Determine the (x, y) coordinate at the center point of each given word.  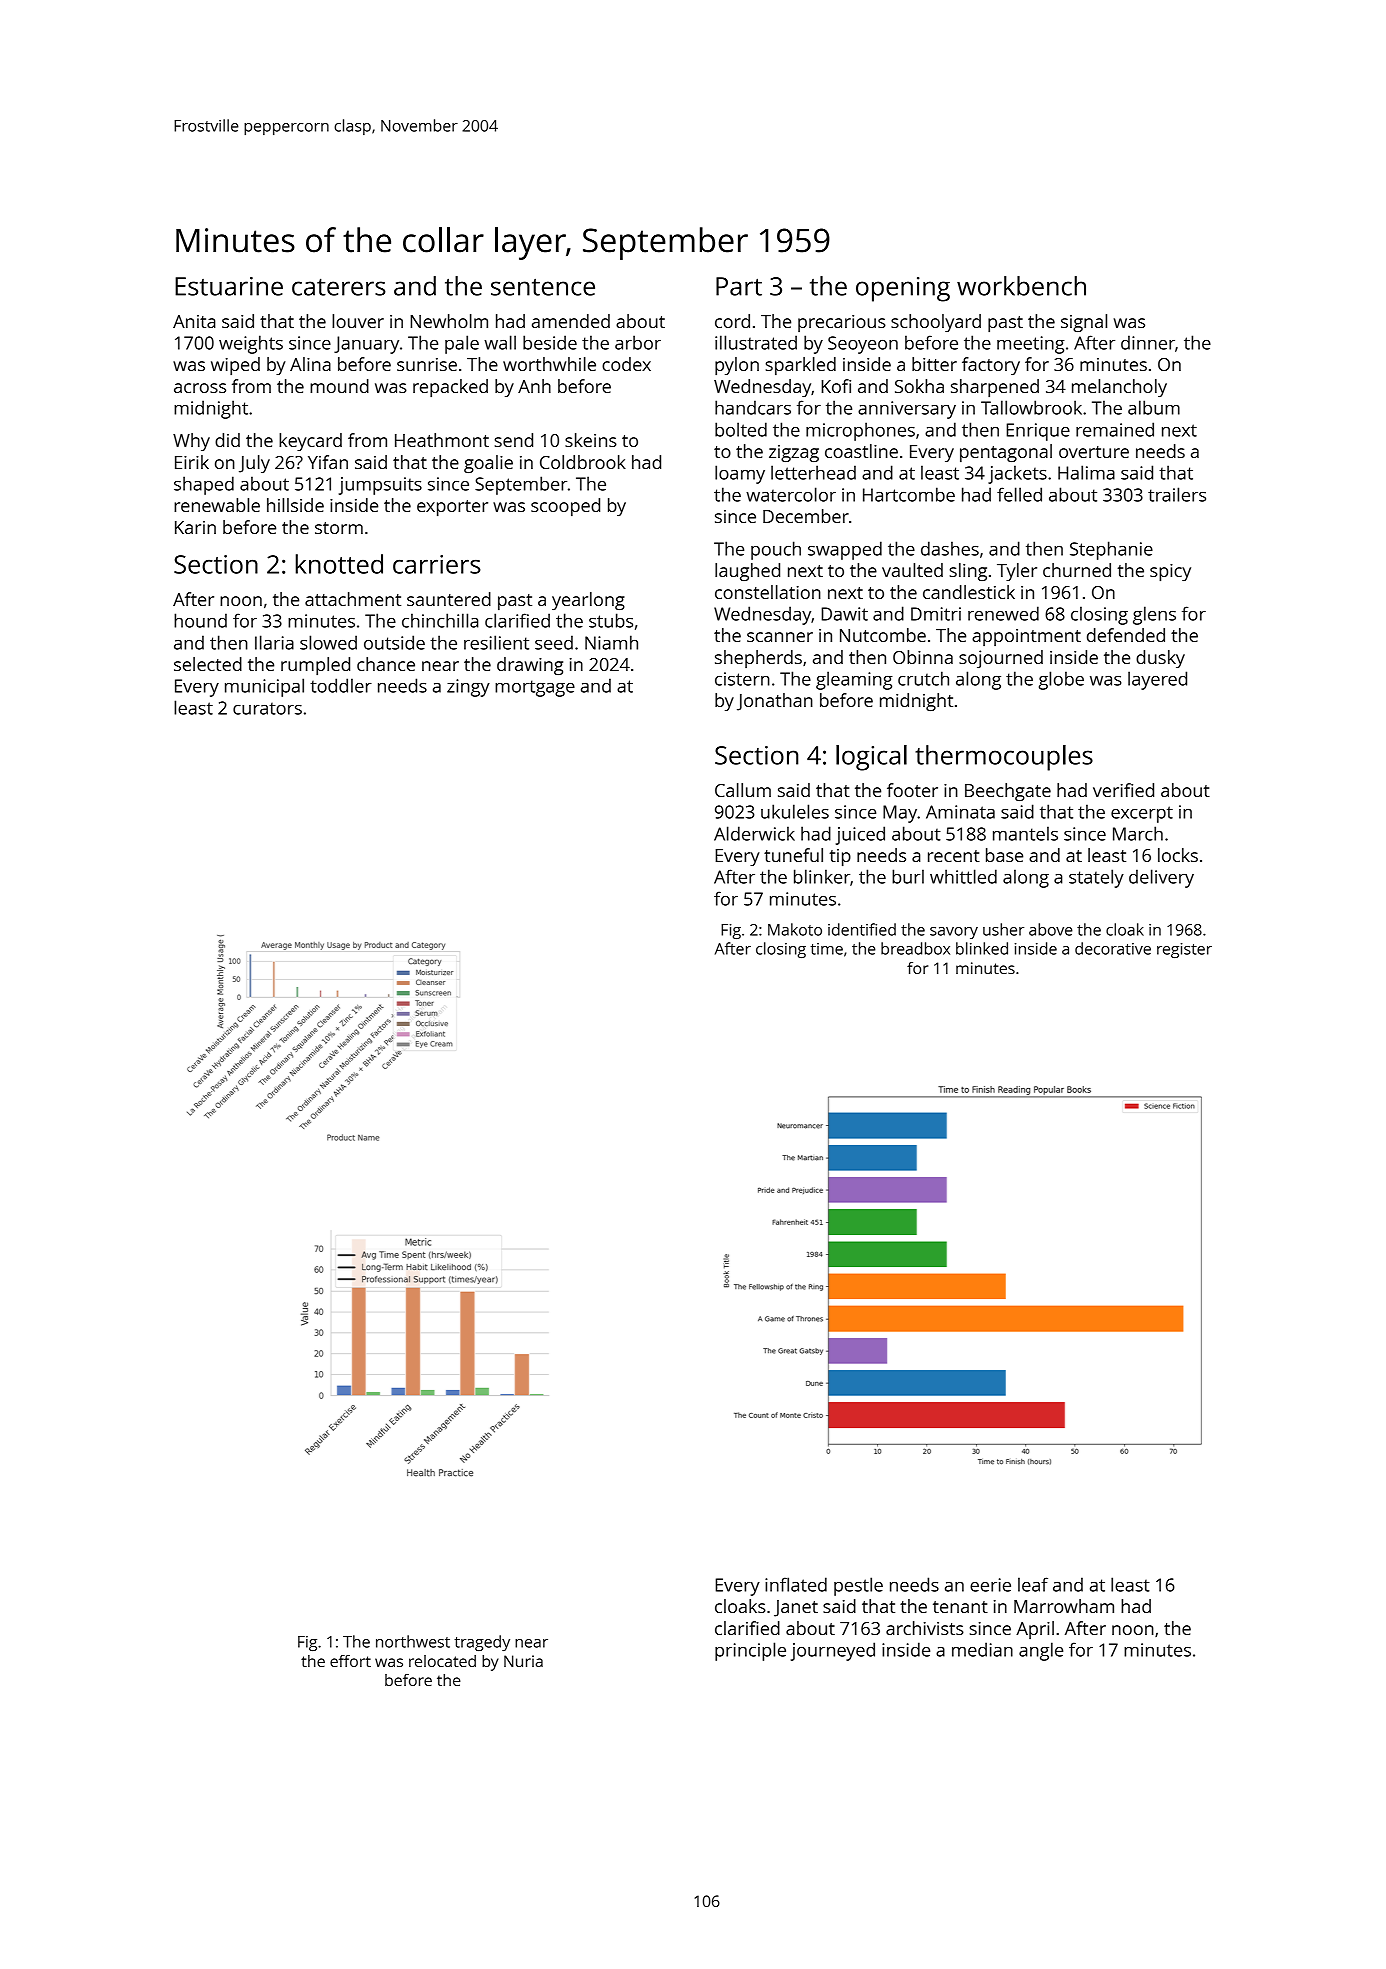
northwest (413, 1641)
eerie (990, 1585)
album (1154, 407)
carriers (437, 564)
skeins (591, 440)
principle (750, 1651)
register (1184, 950)
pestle (858, 1586)
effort (350, 1661)
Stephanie (1111, 550)
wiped (235, 366)
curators (267, 709)
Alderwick (754, 833)
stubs (611, 620)
